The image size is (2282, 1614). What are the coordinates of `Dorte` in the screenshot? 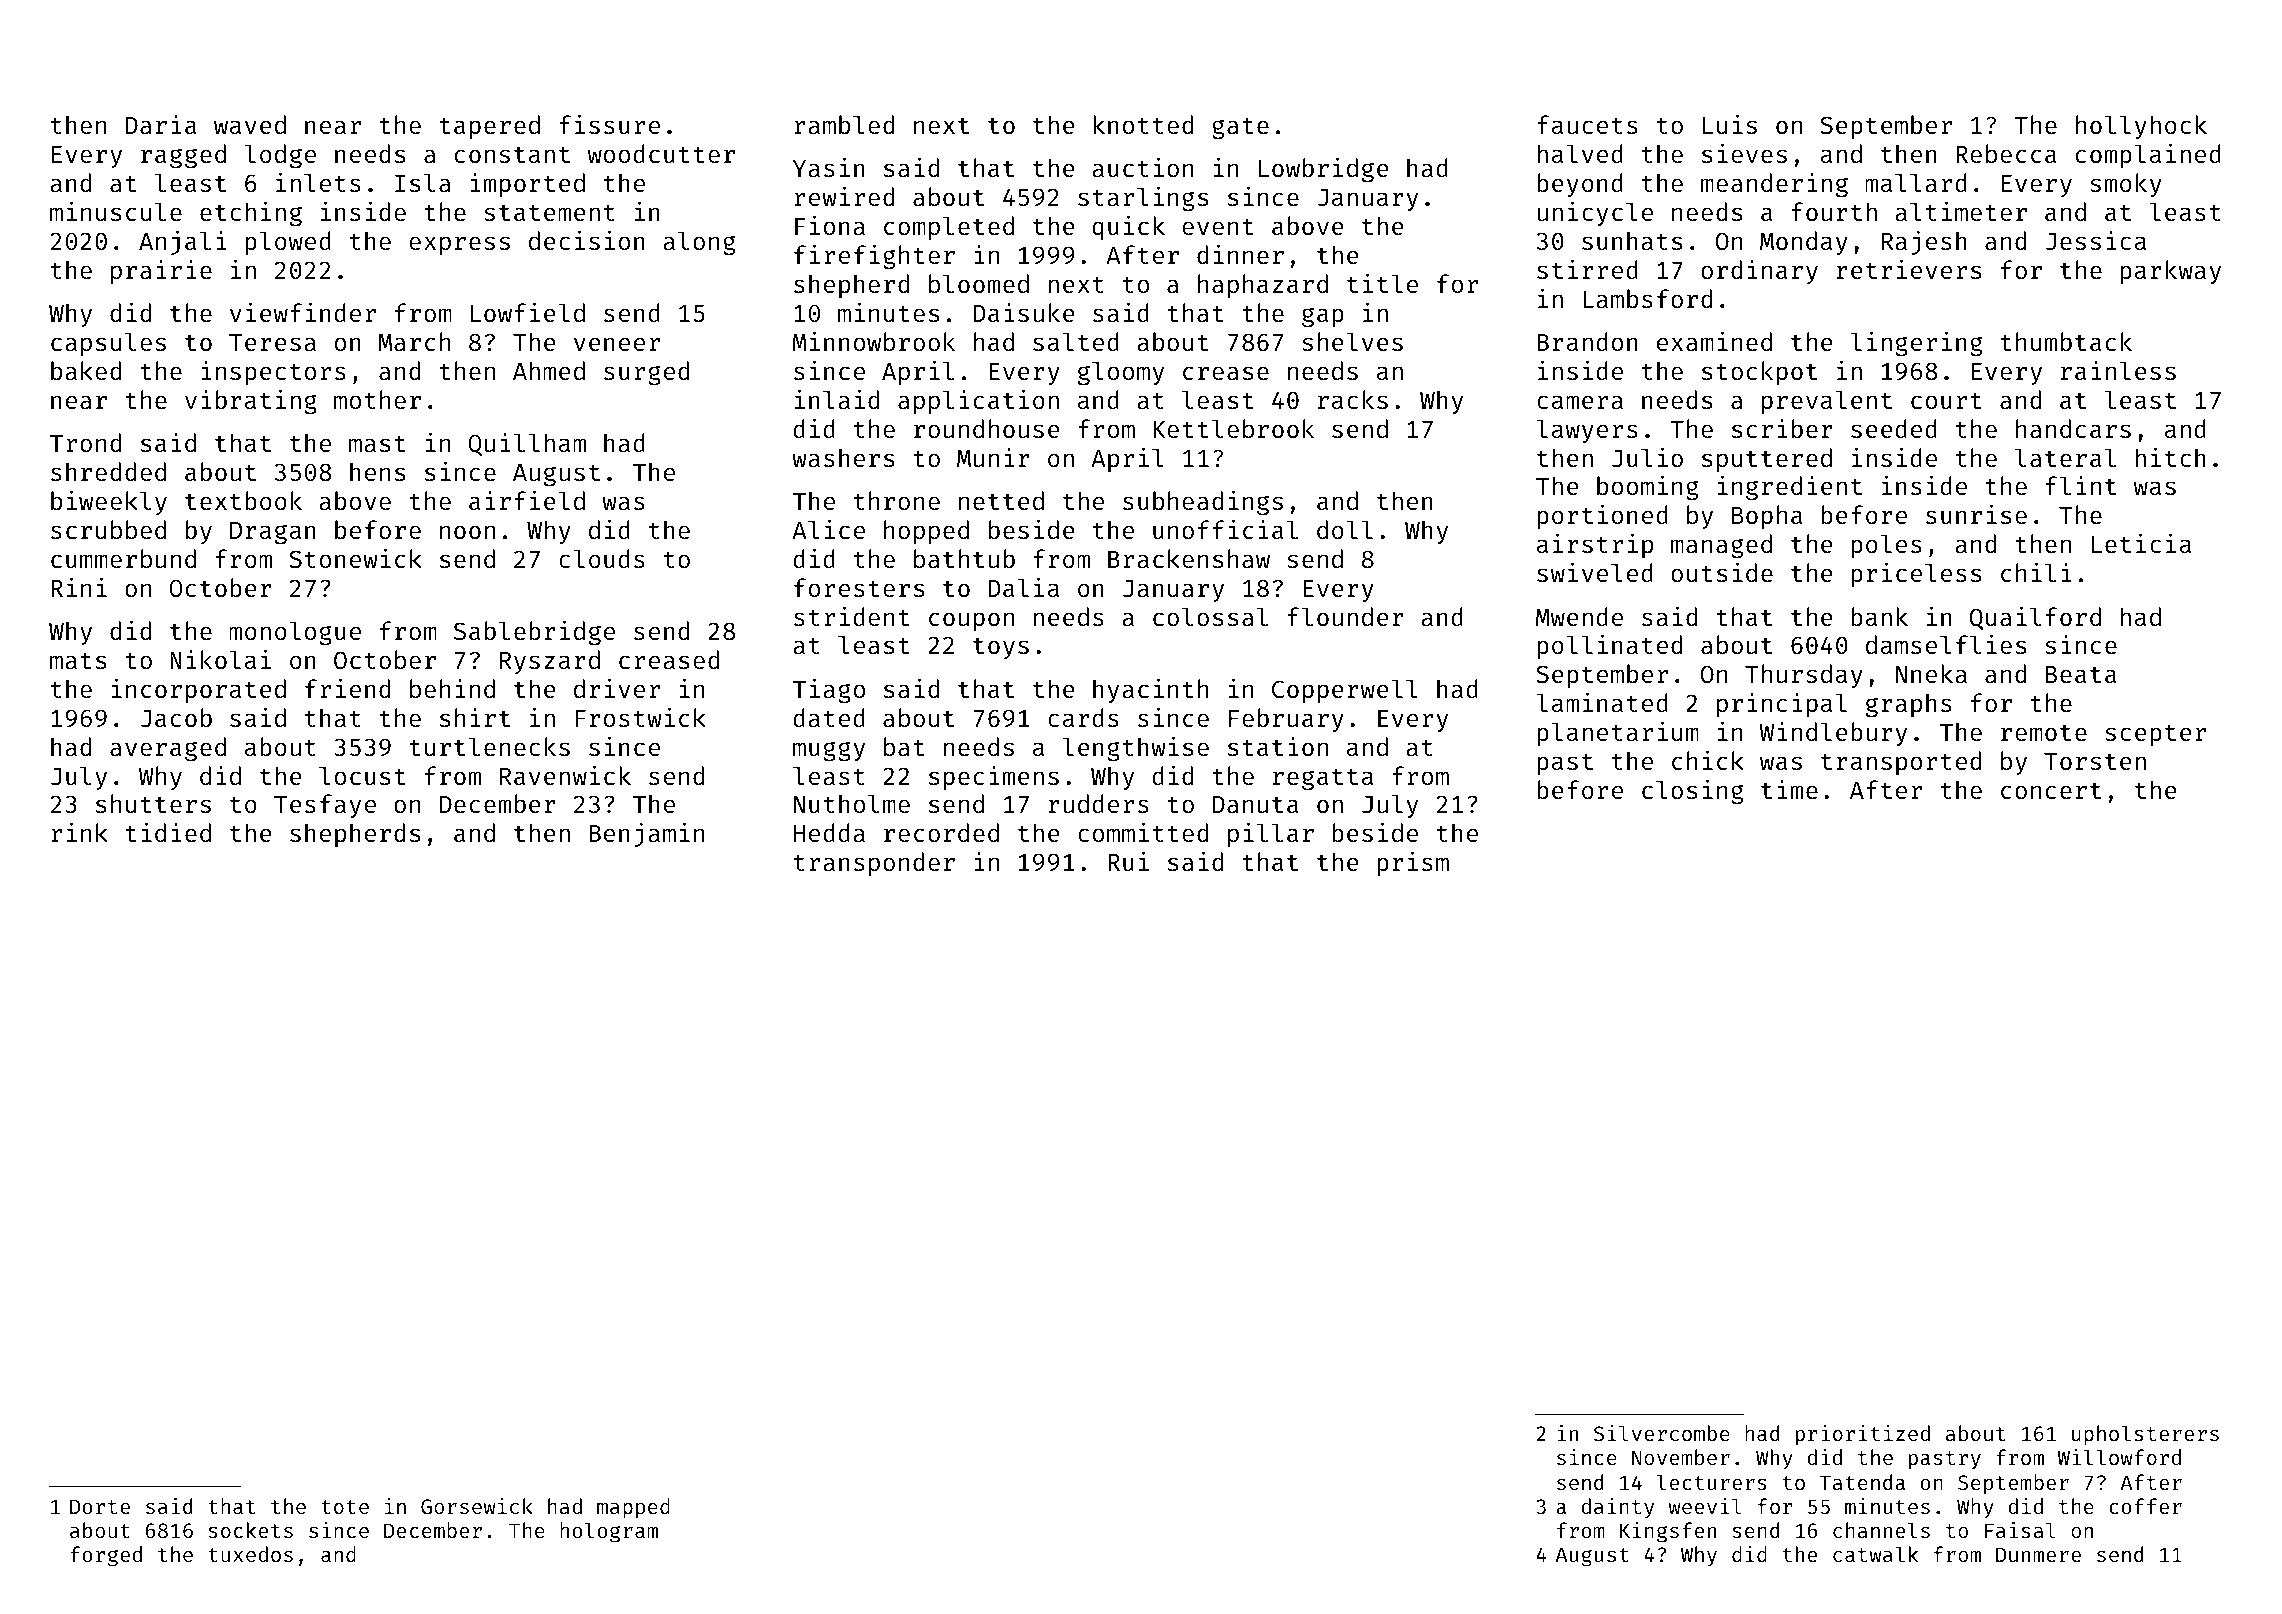 It's located at (100, 1506).
